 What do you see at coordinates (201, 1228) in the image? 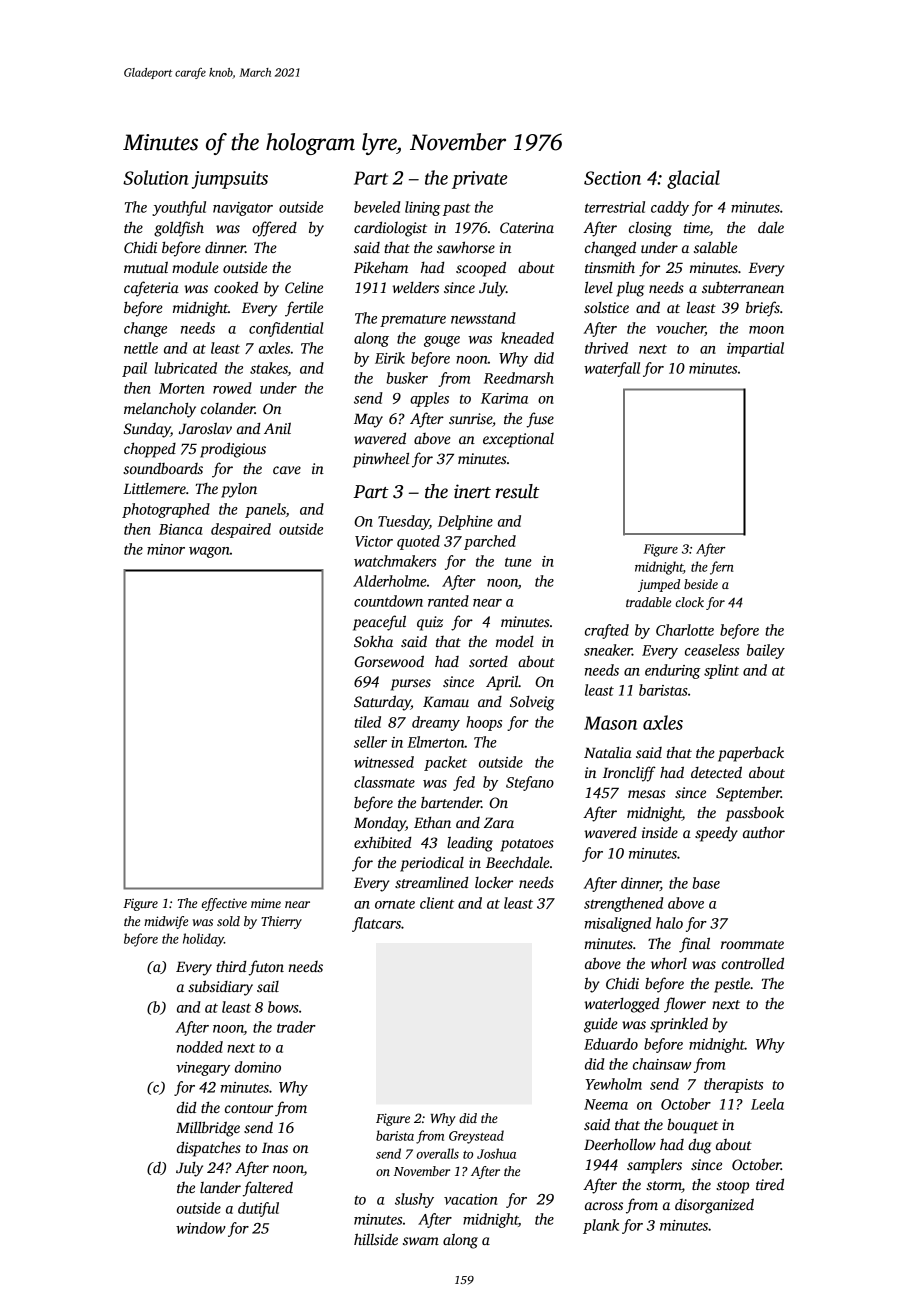
I see `window` at bounding box center [201, 1228].
